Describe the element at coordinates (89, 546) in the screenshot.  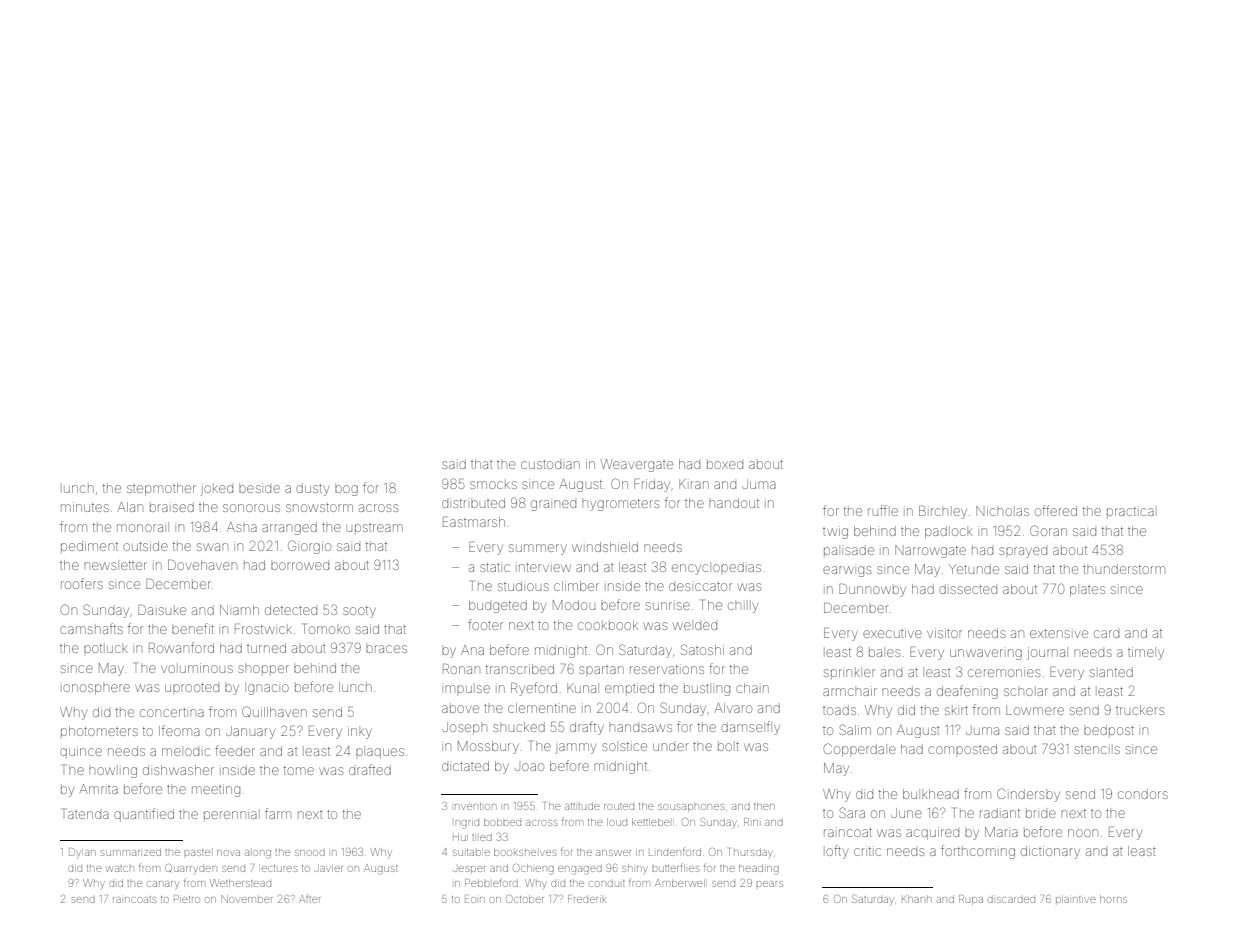
I see `pediment` at that location.
